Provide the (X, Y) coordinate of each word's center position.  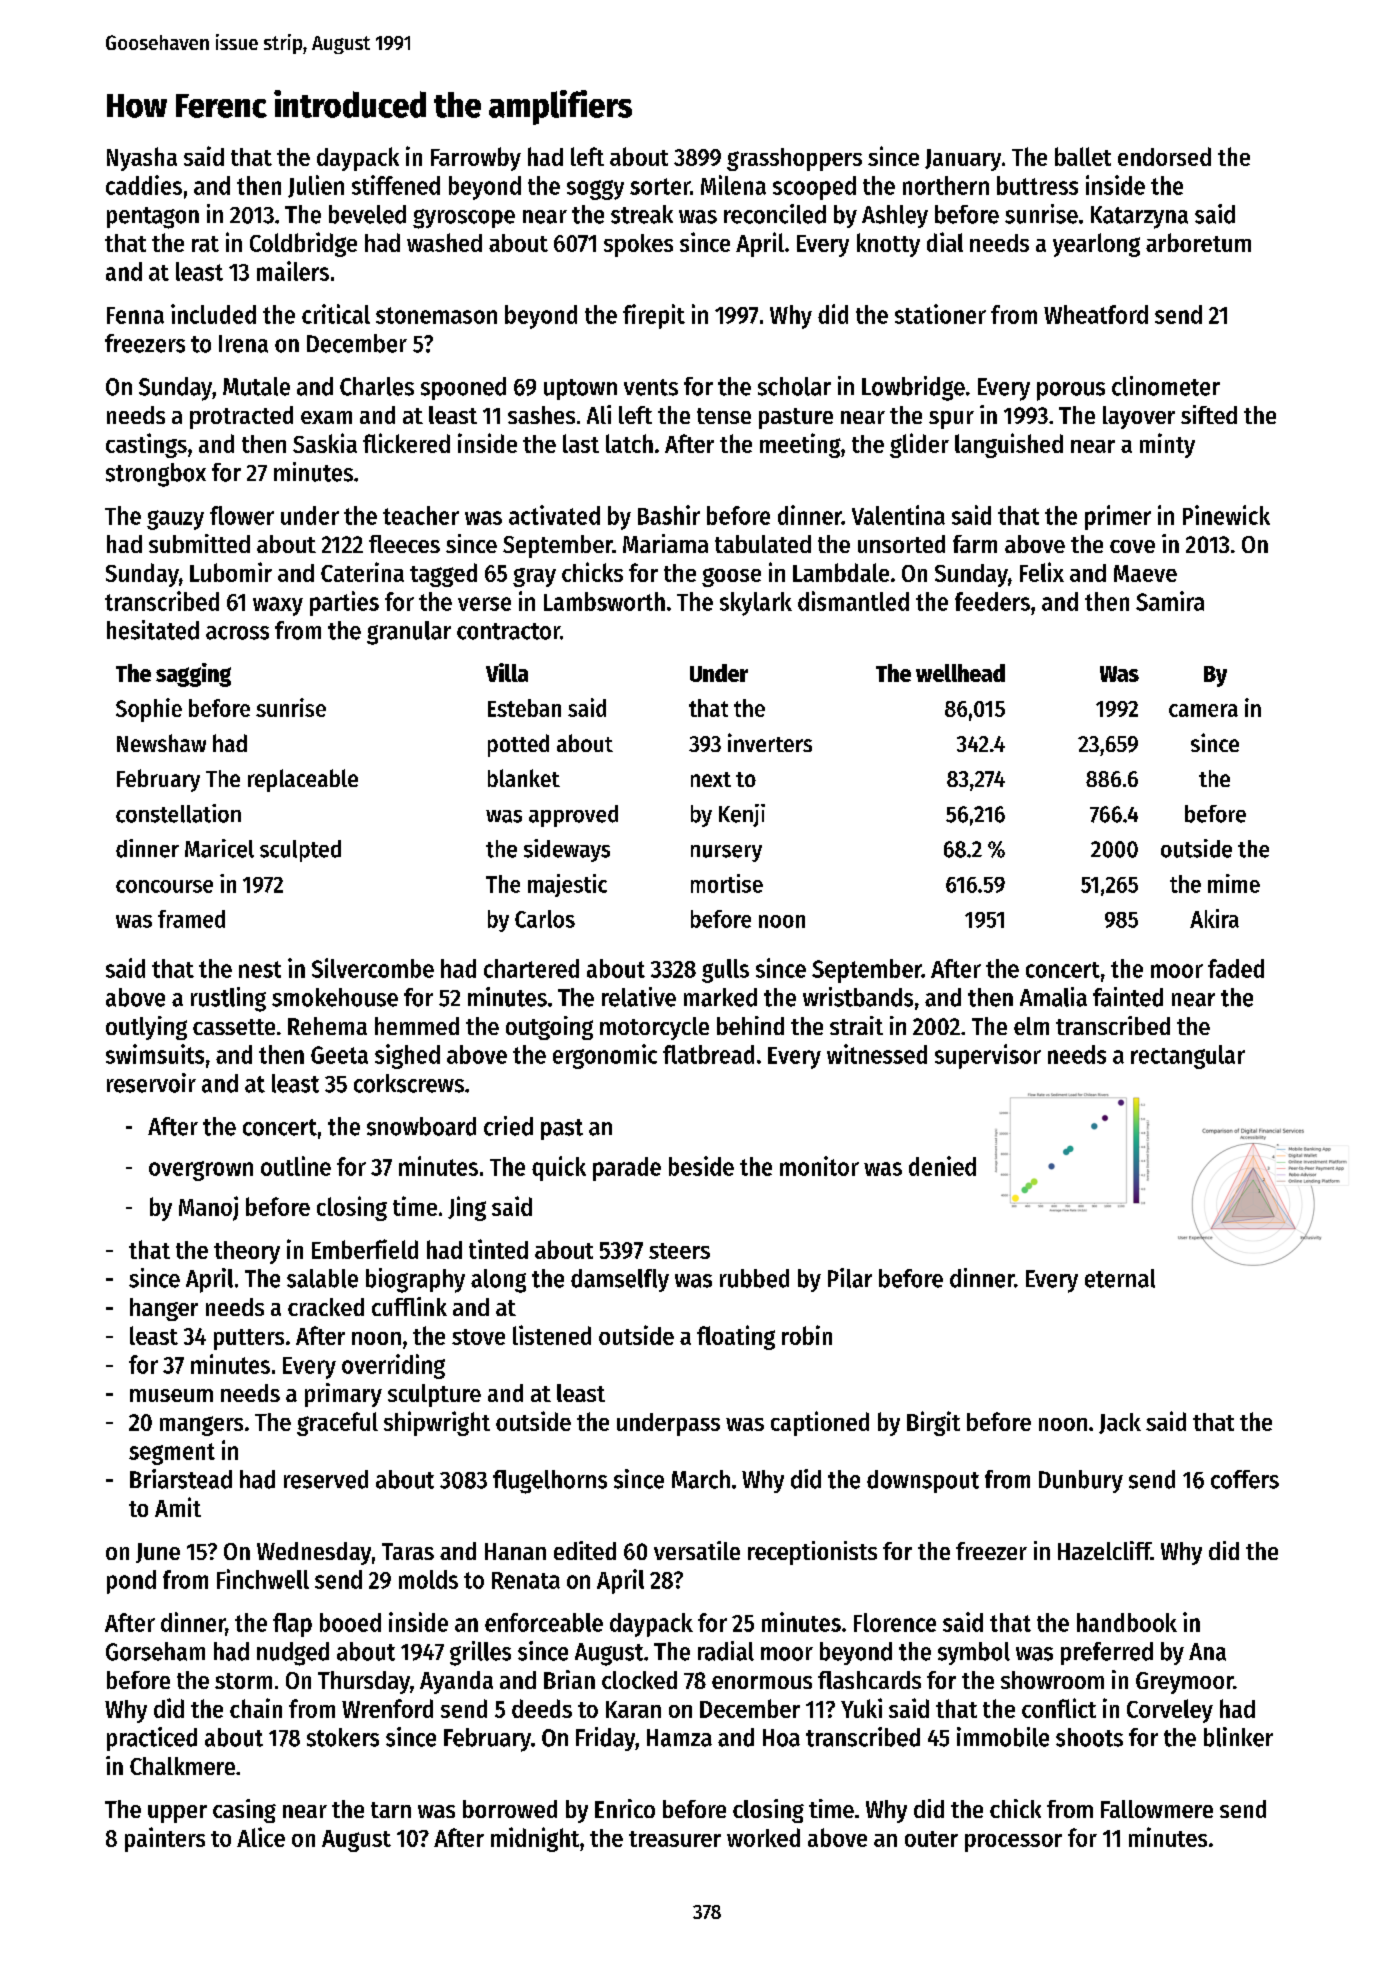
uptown (580, 389)
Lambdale (841, 572)
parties (344, 603)
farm (975, 544)
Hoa (781, 1738)
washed (444, 242)
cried (508, 1126)
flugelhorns (550, 1482)
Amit (178, 1507)
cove (1132, 546)
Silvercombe (373, 968)
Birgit (933, 1423)
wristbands (858, 997)
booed (350, 1622)
